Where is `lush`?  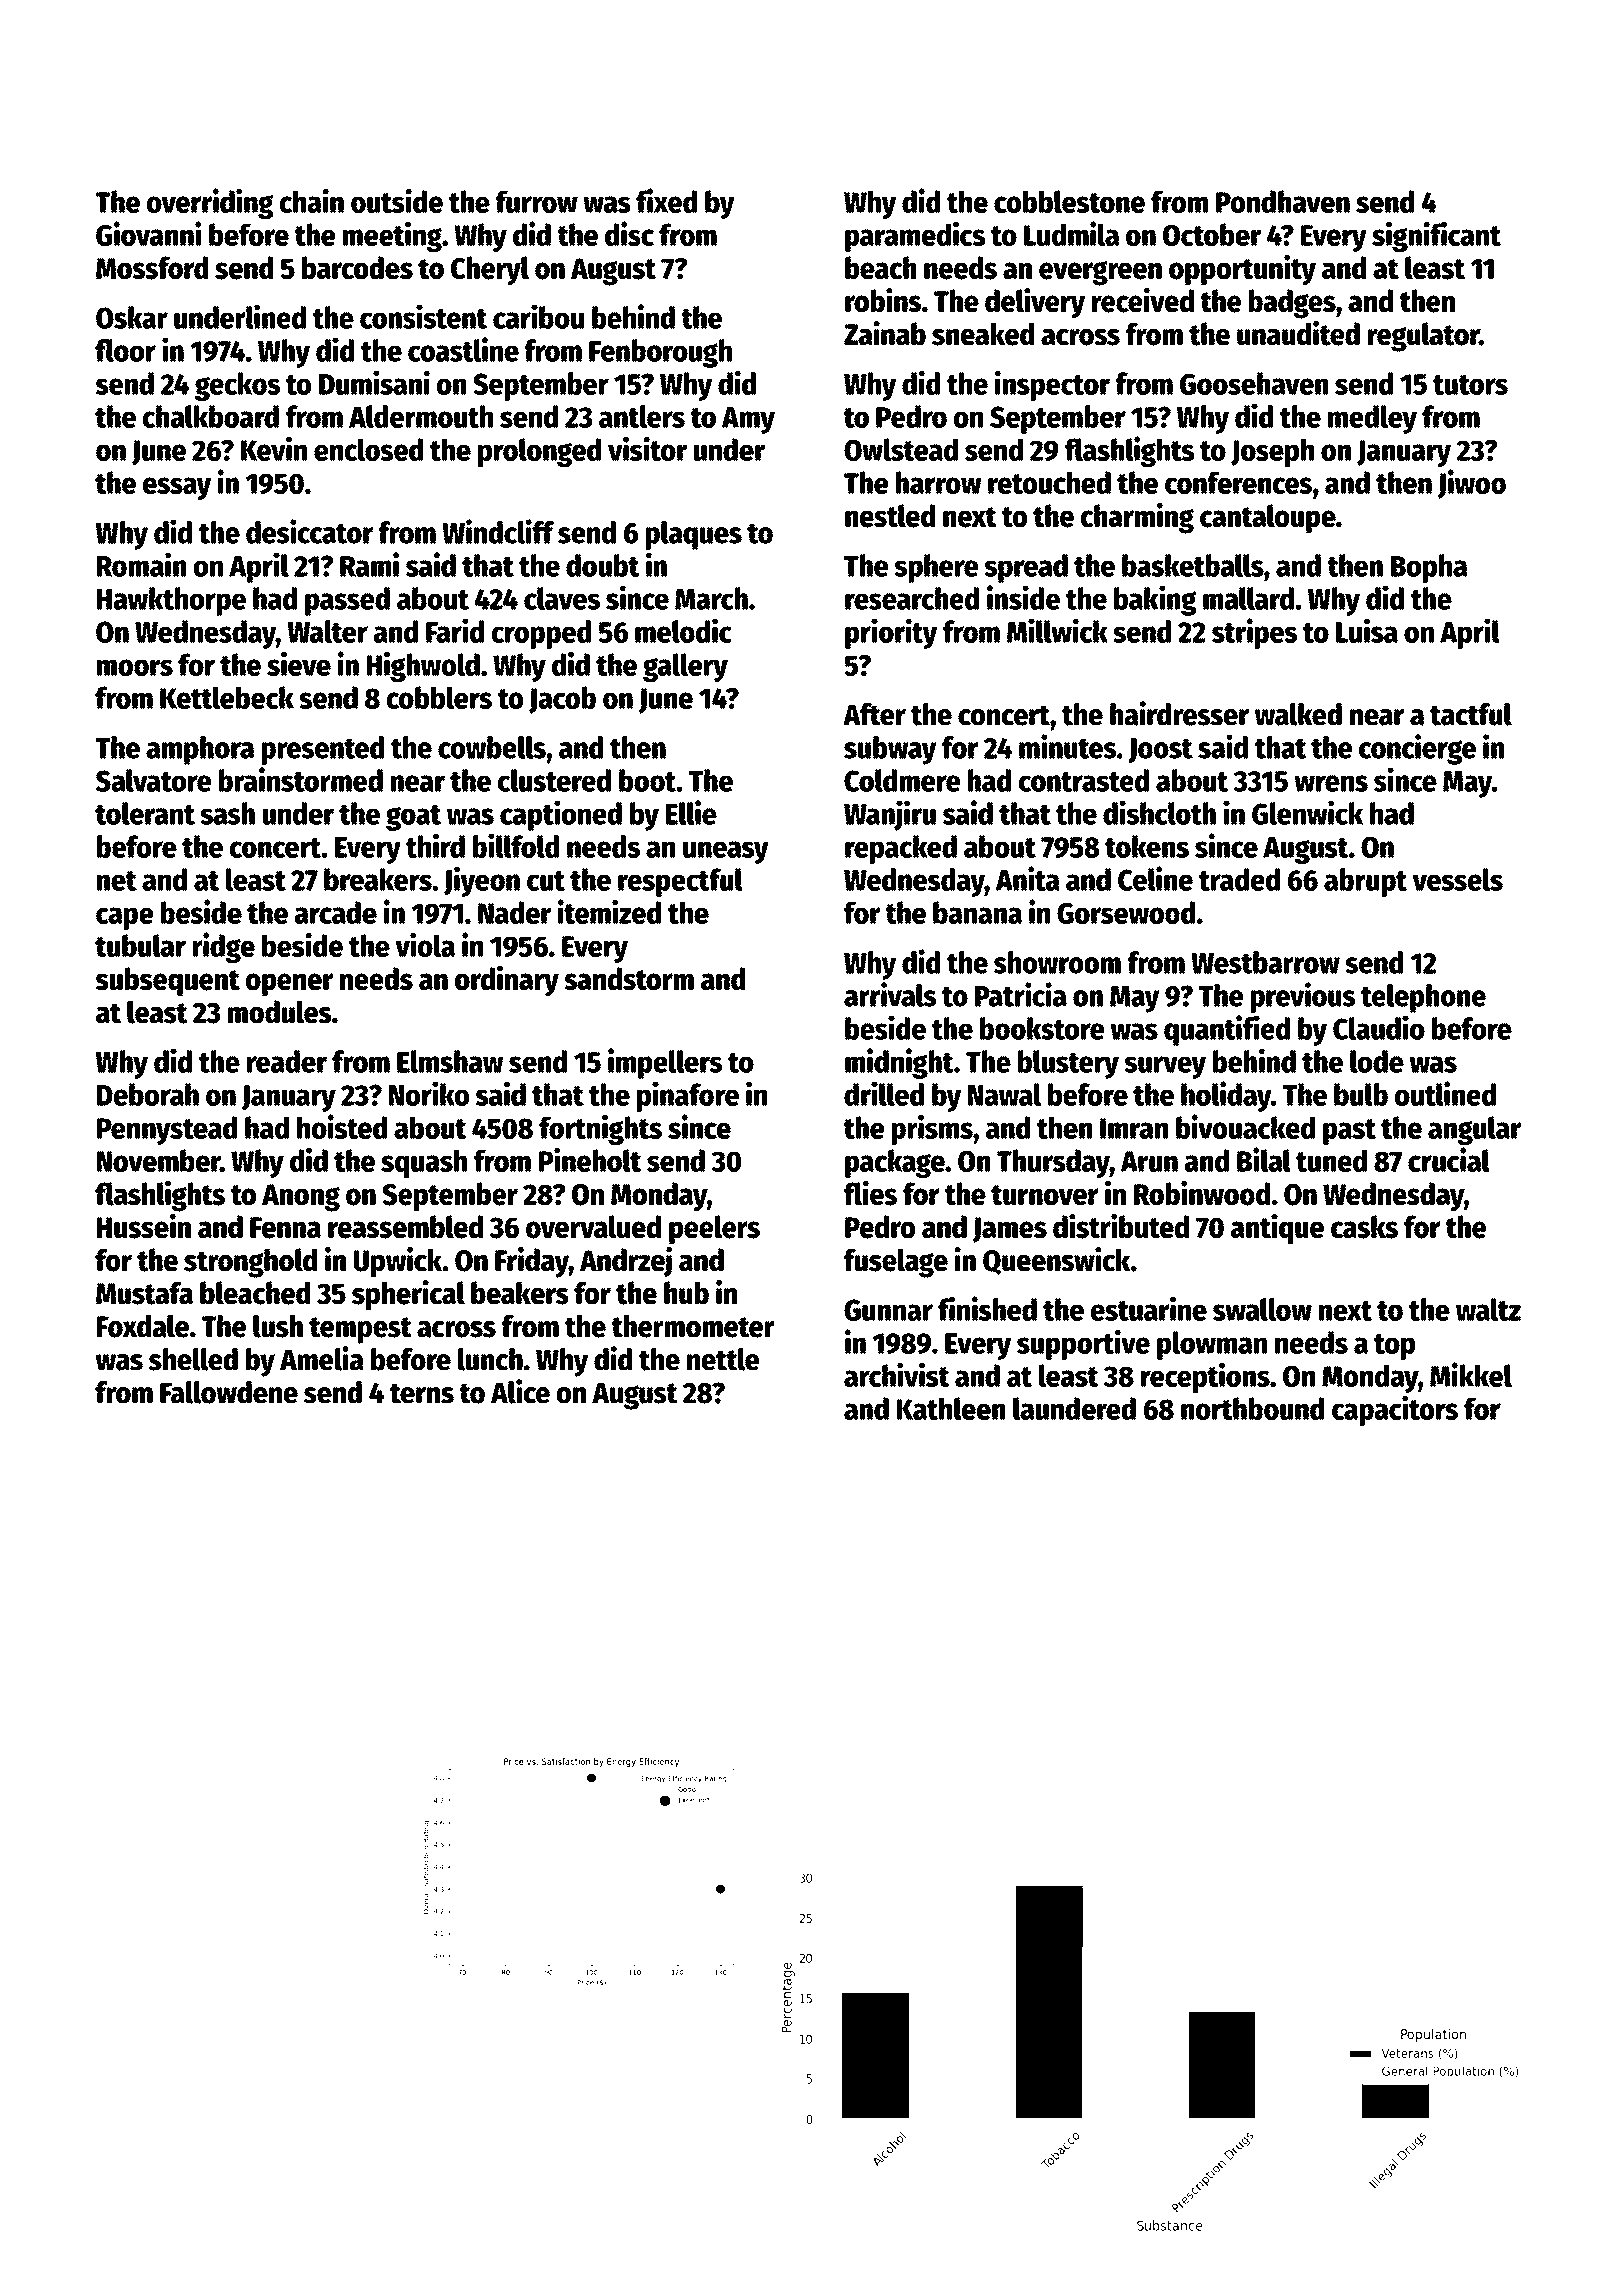
lush is located at coordinates (278, 1326).
